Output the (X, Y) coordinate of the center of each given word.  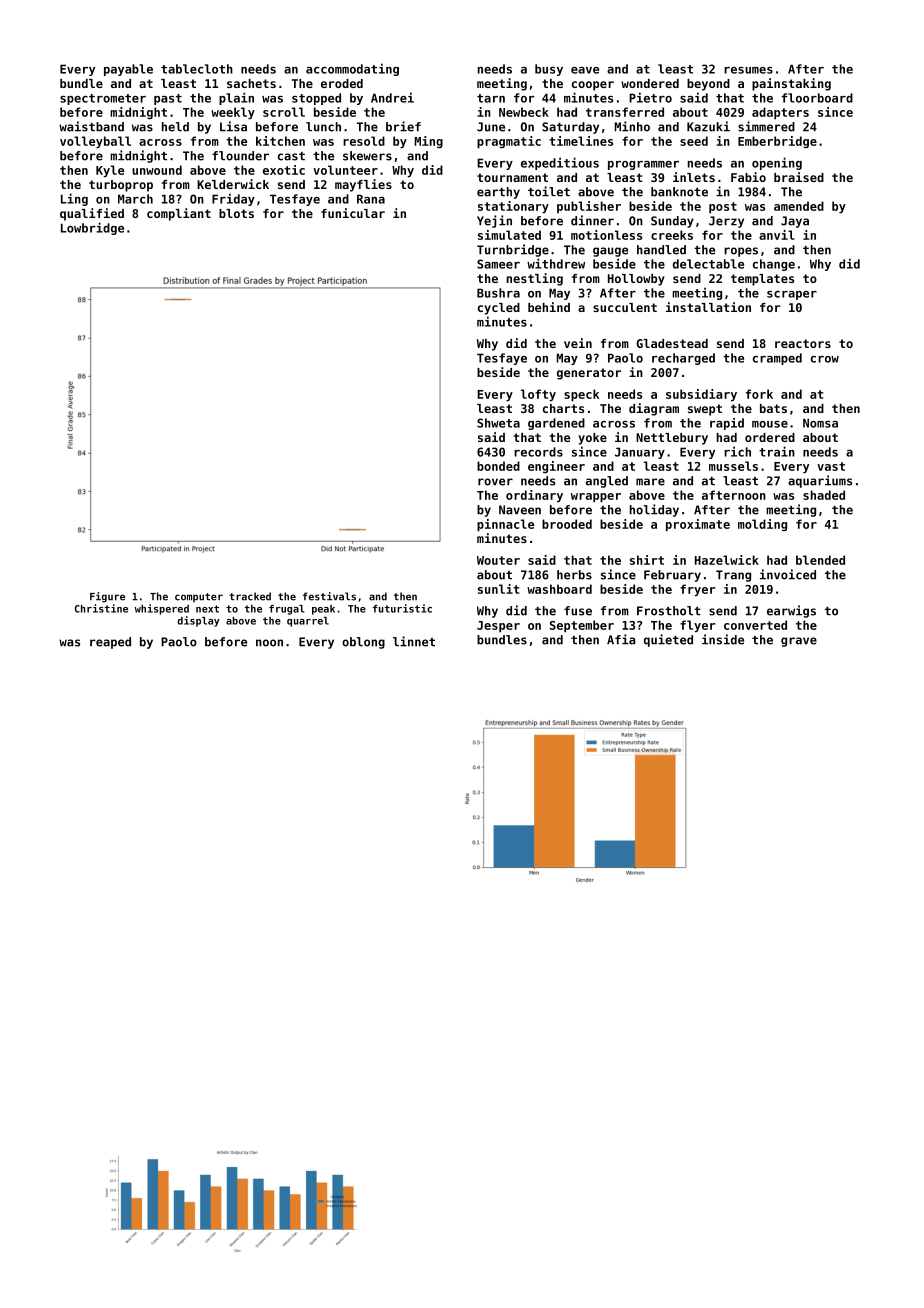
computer (199, 598)
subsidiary (701, 395)
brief (403, 126)
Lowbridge (92, 228)
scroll (284, 112)
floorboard (817, 98)
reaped (110, 643)
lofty (538, 395)
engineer (556, 467)
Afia (621, 639)
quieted (668, 640)
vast (831, 466)
